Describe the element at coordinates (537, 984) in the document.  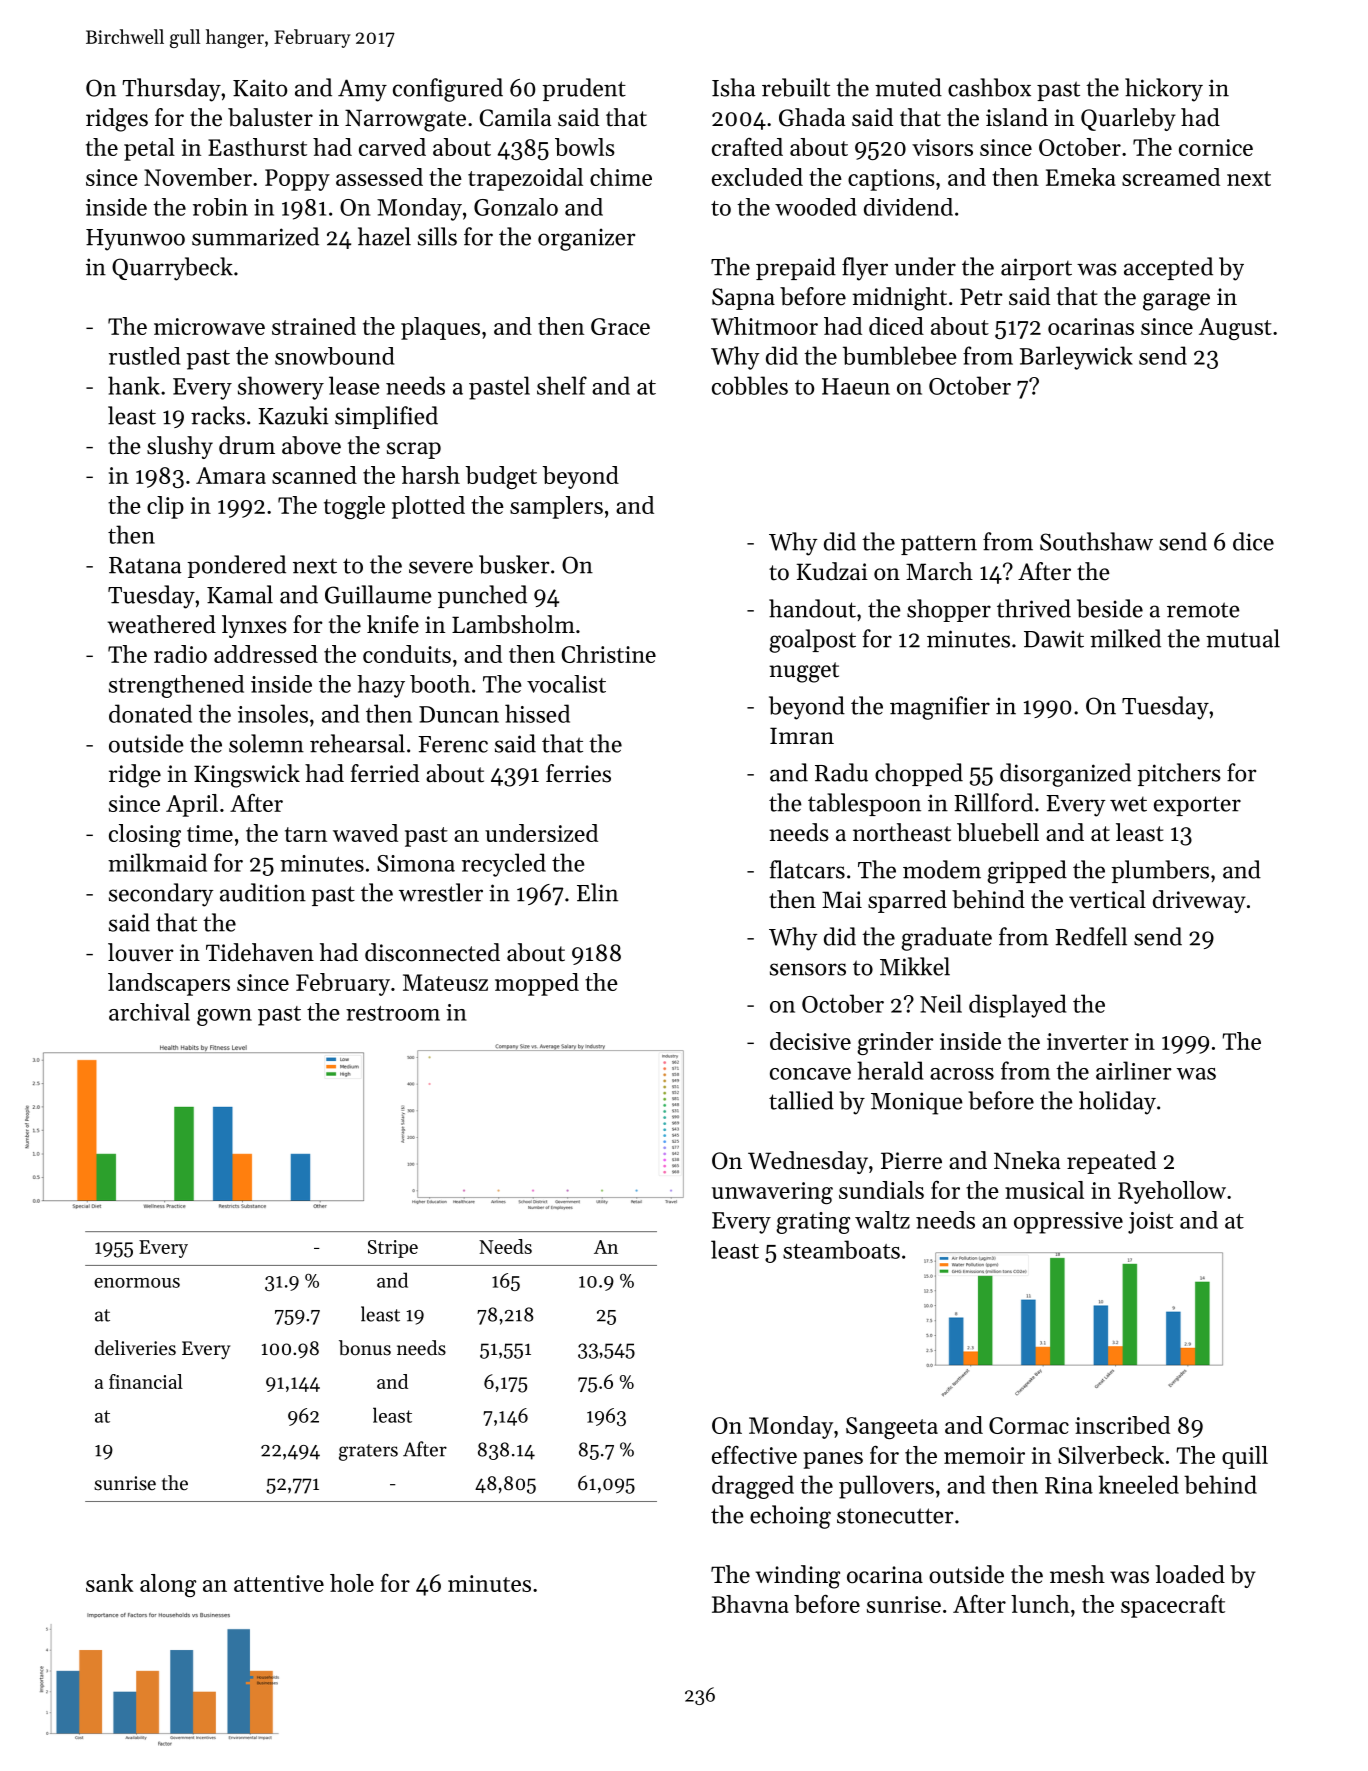
I see `mopped` at that location.
